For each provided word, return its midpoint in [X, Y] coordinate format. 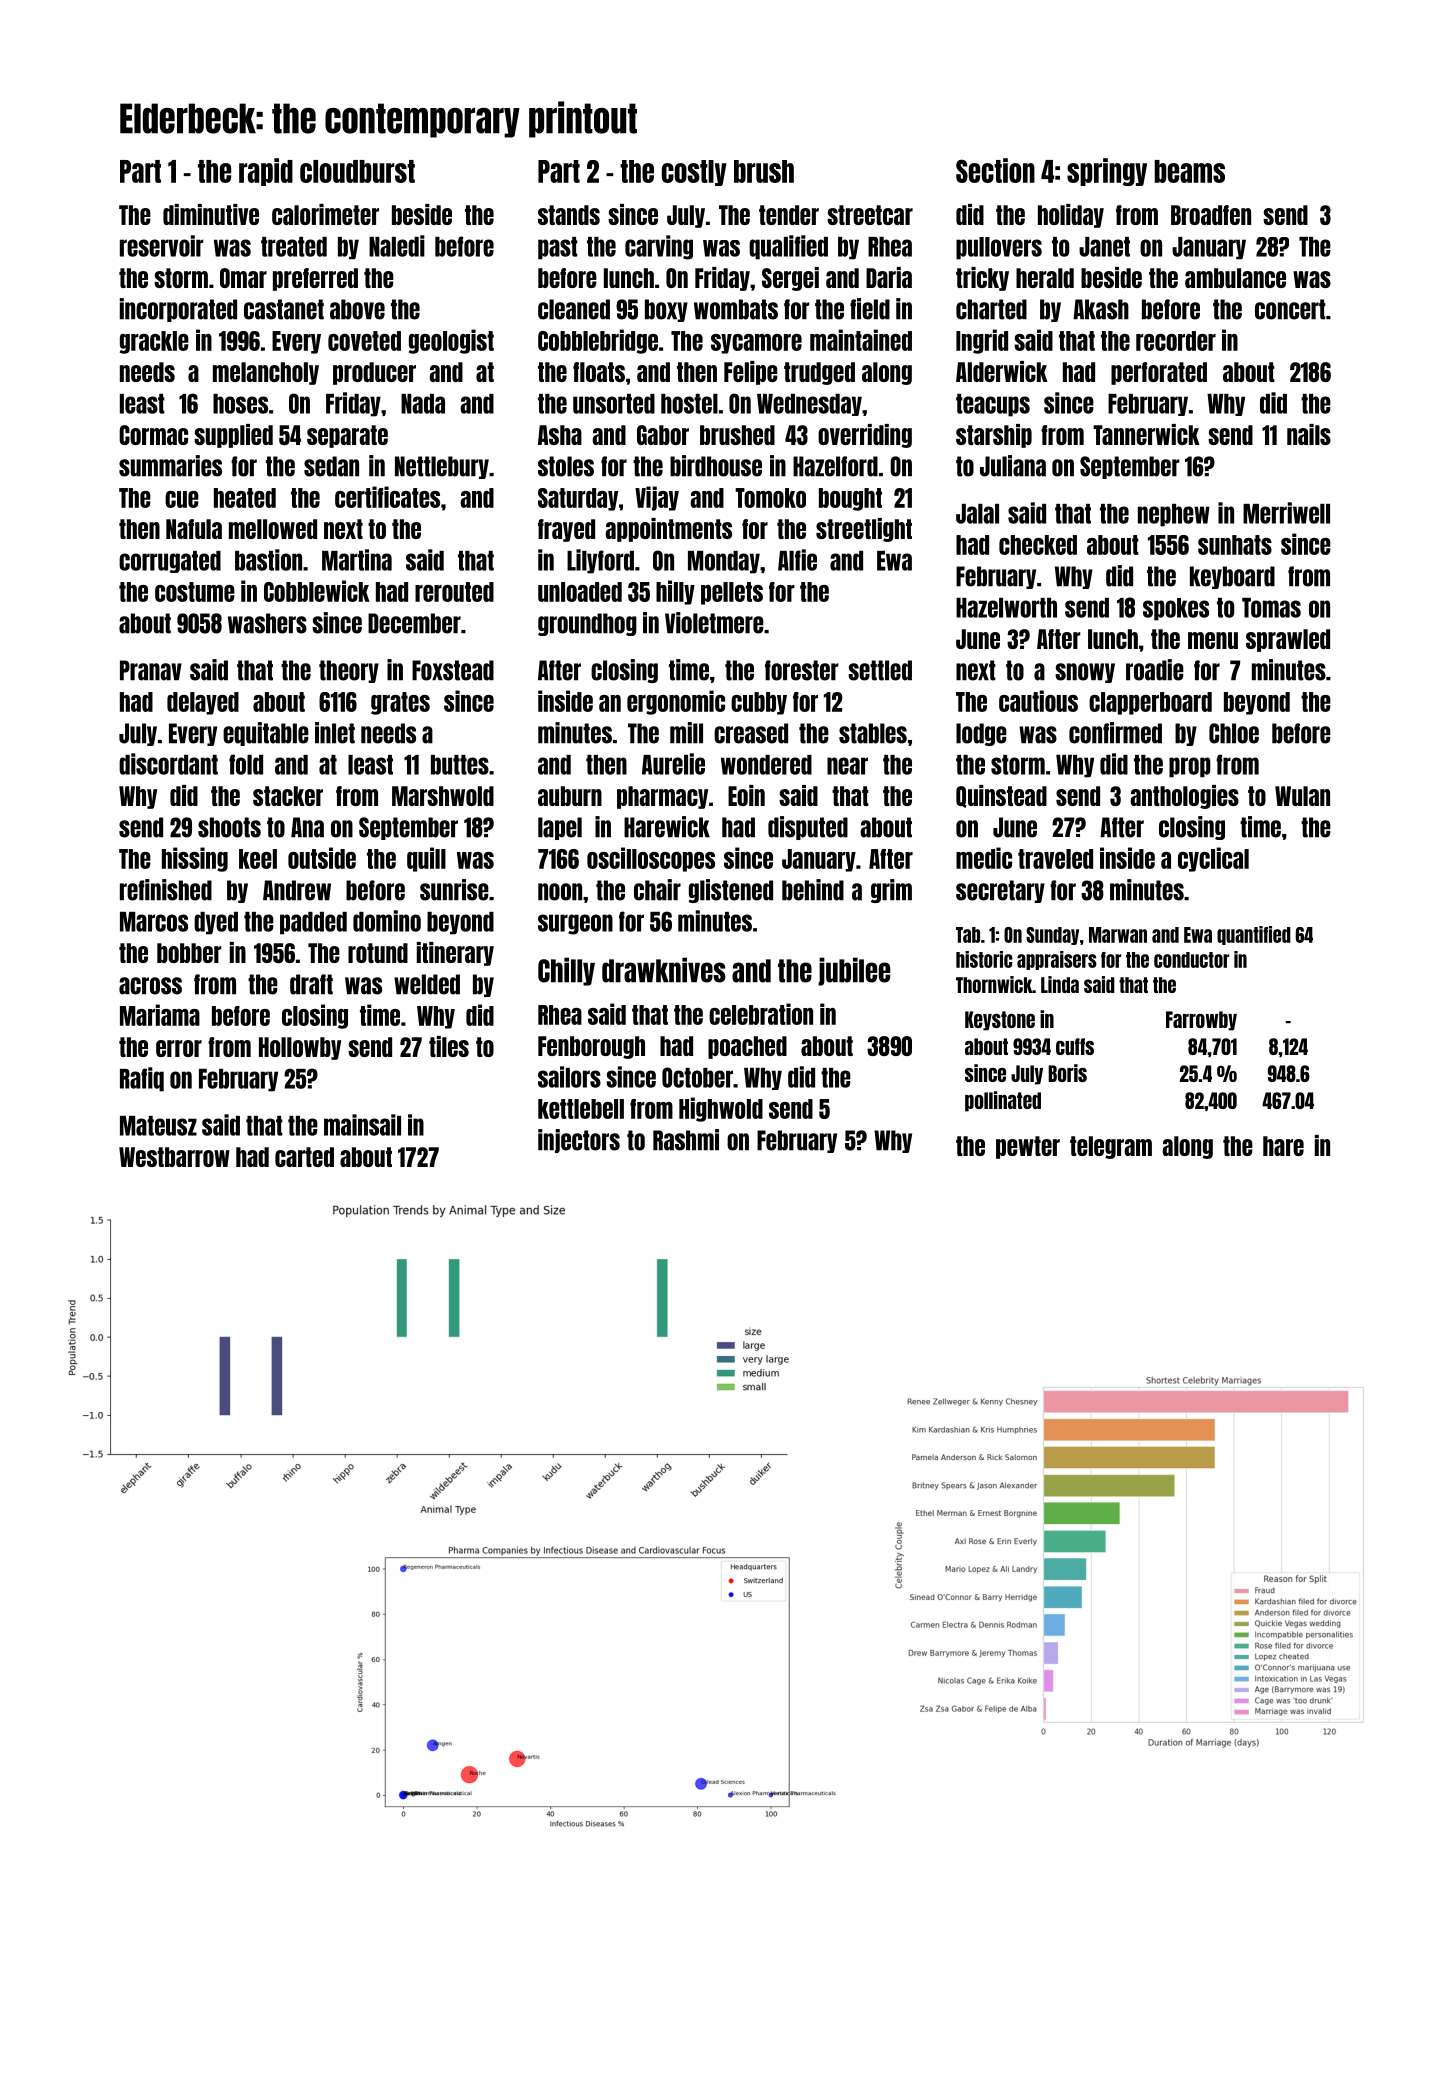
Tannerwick [1146, 434]
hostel [689, 404]
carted [304, 1157]
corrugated [170, 562]
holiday [1071, 216]
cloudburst [357, 171]
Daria [889, 277]
